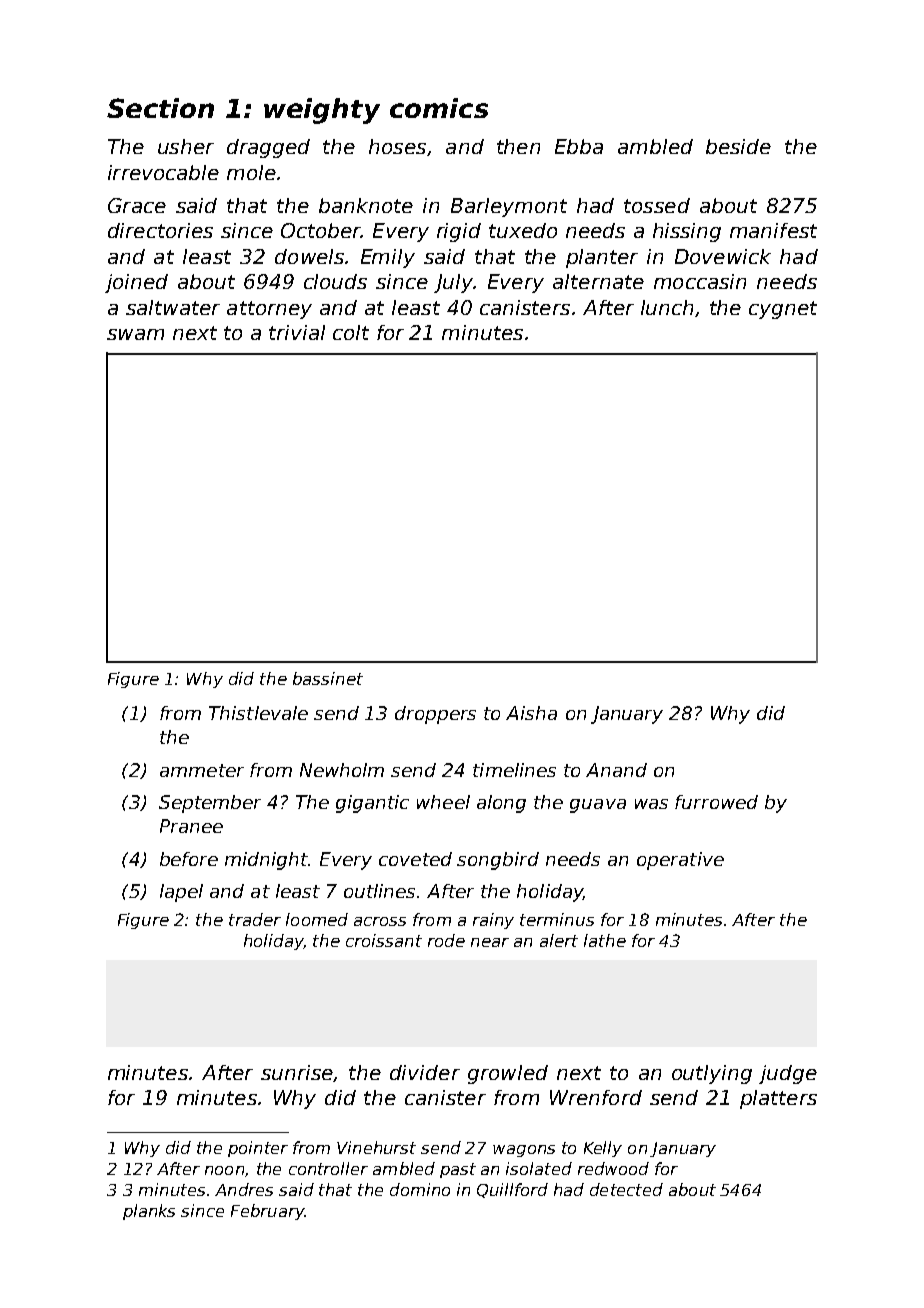 The width and height of the screenshot is (924, 1308). I want to click on Ebba, so click(579, 146).
